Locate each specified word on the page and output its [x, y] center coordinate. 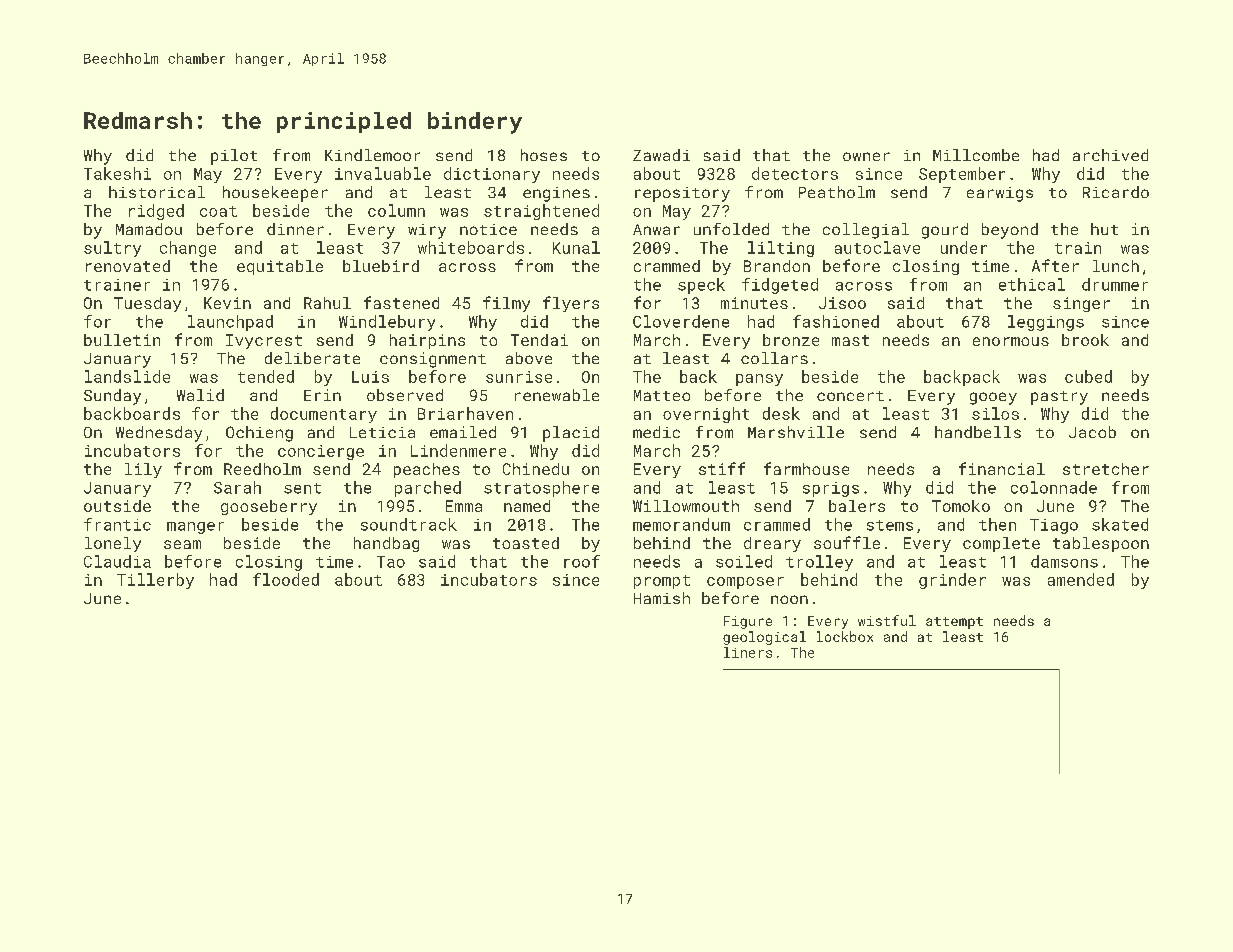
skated [1120, 524]
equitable [280, 267]
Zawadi [661, 155]
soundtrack [409, 524]
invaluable [383, 173]
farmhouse [806, 468]
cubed [1088, 376]
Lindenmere [458, 450]
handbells [978, 432]
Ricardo [1116, 192]
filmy [506, 304]
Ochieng [259, 434]
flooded [286, 579]
